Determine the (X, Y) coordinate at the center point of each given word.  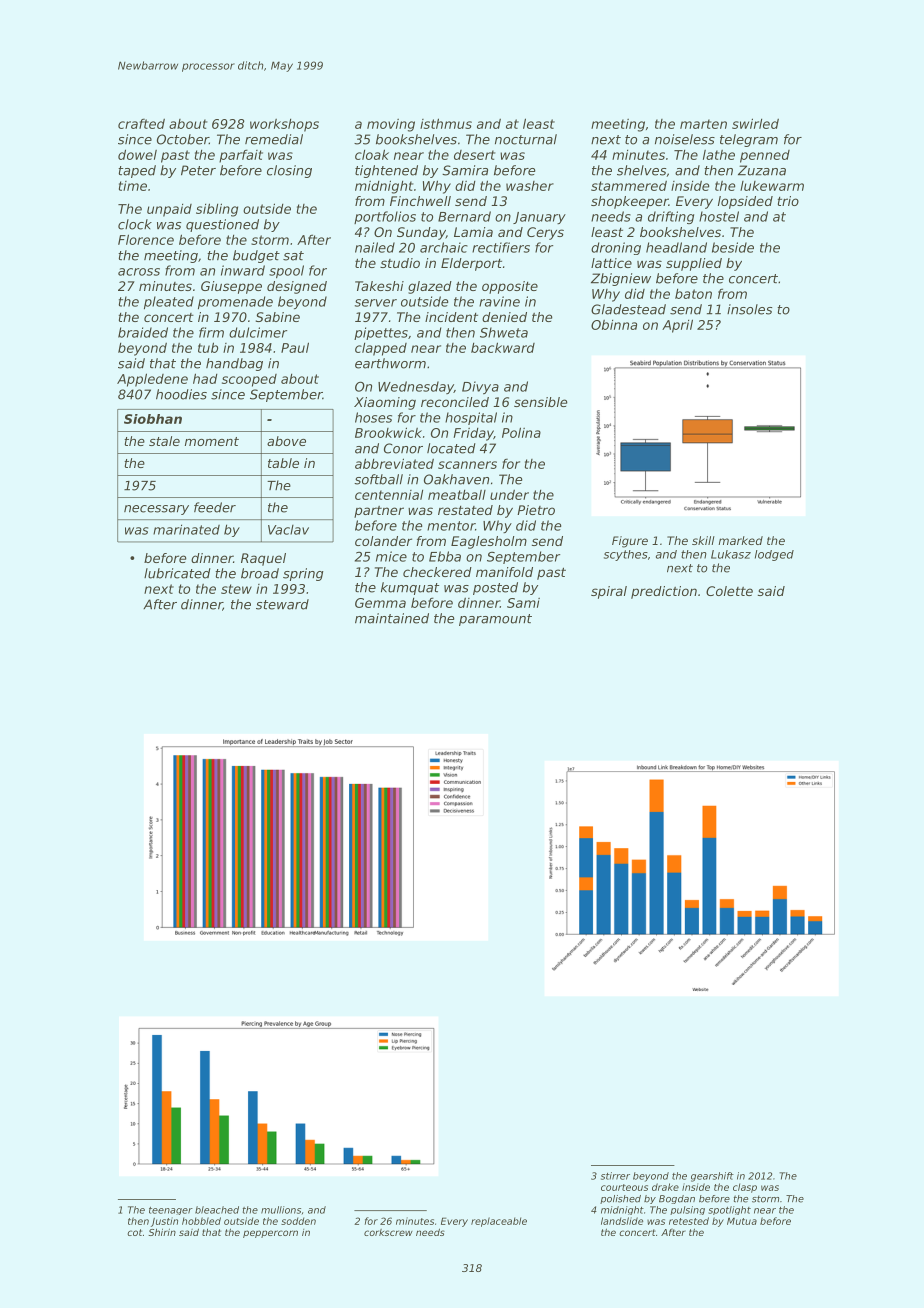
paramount (495, 620)
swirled (755, 123)
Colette (729, 591)
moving (391, 125)
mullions (281, 1210)
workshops (284, 125)
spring (303, 574)
